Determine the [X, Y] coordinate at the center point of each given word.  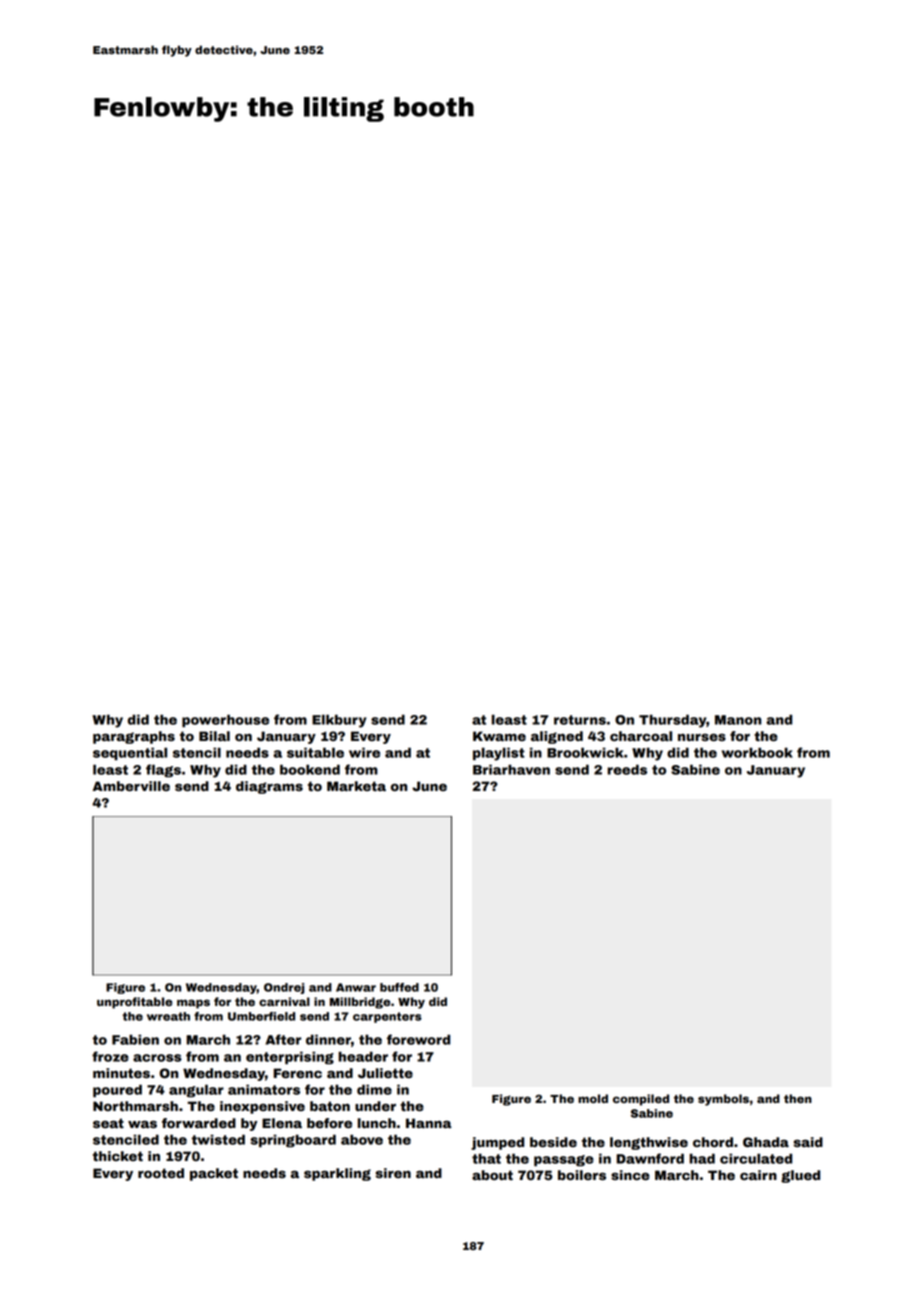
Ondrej [284, 988]
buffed [399, 987]
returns [580, 720]
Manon [738, 720]
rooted [161, 1173]
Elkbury [339, 721]
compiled [641, 1100]
